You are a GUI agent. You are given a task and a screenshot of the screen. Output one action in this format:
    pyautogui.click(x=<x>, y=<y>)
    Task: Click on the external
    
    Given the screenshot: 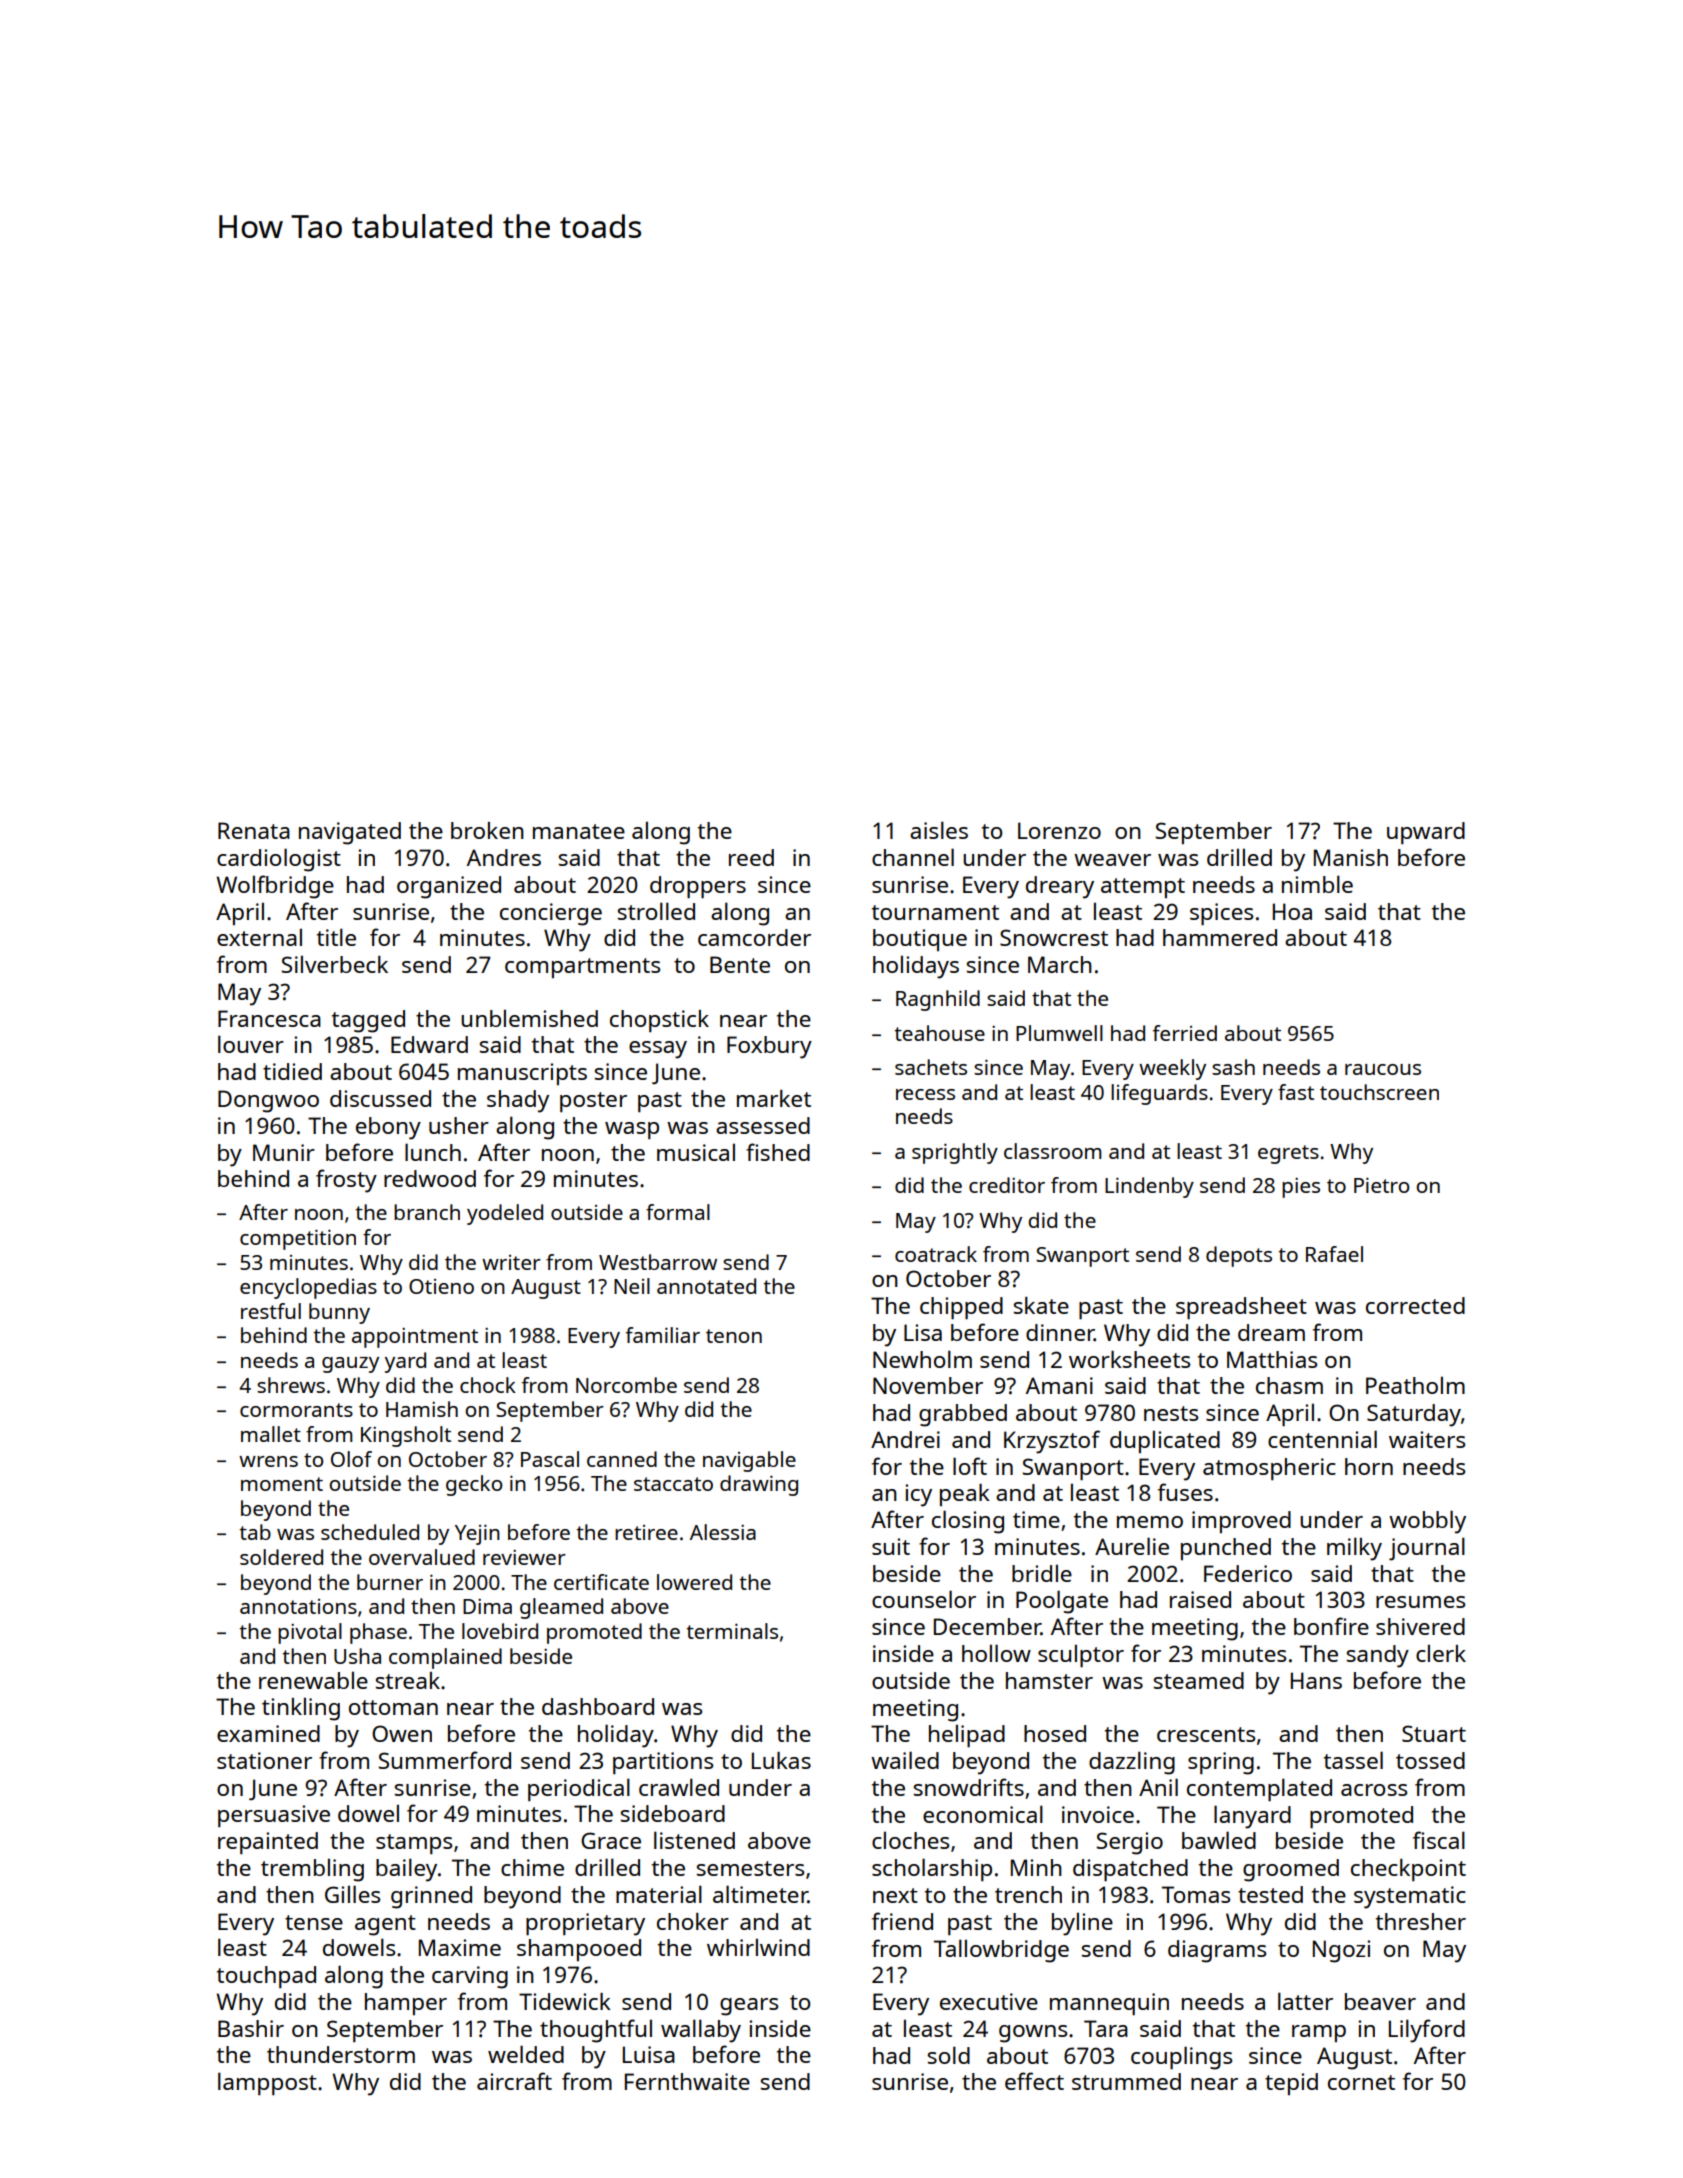 What is the action you would take?
    pyautogui.click(x=259, y=937)
